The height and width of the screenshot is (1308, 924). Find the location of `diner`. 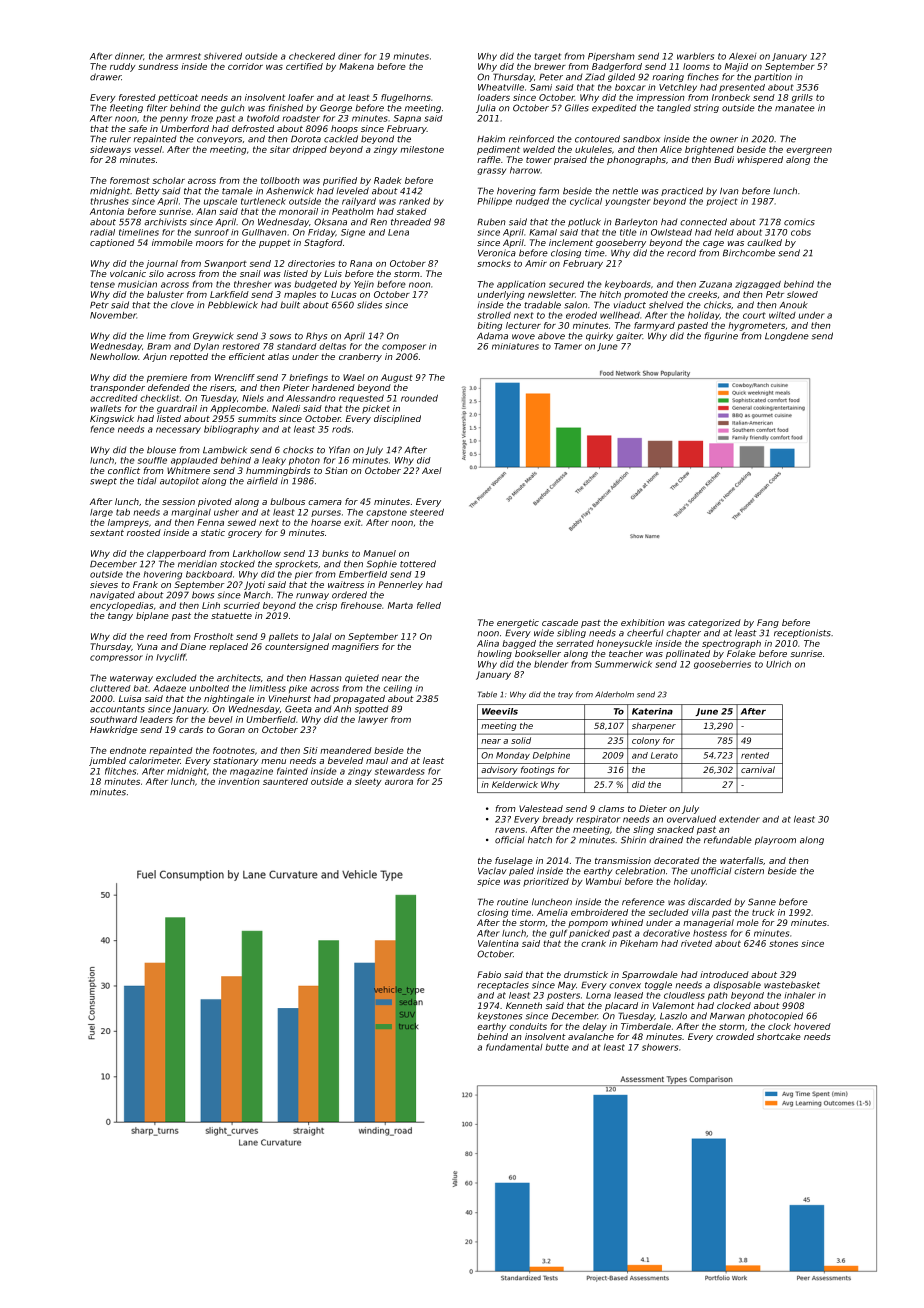

diner is located at coordinates (349, 56).
